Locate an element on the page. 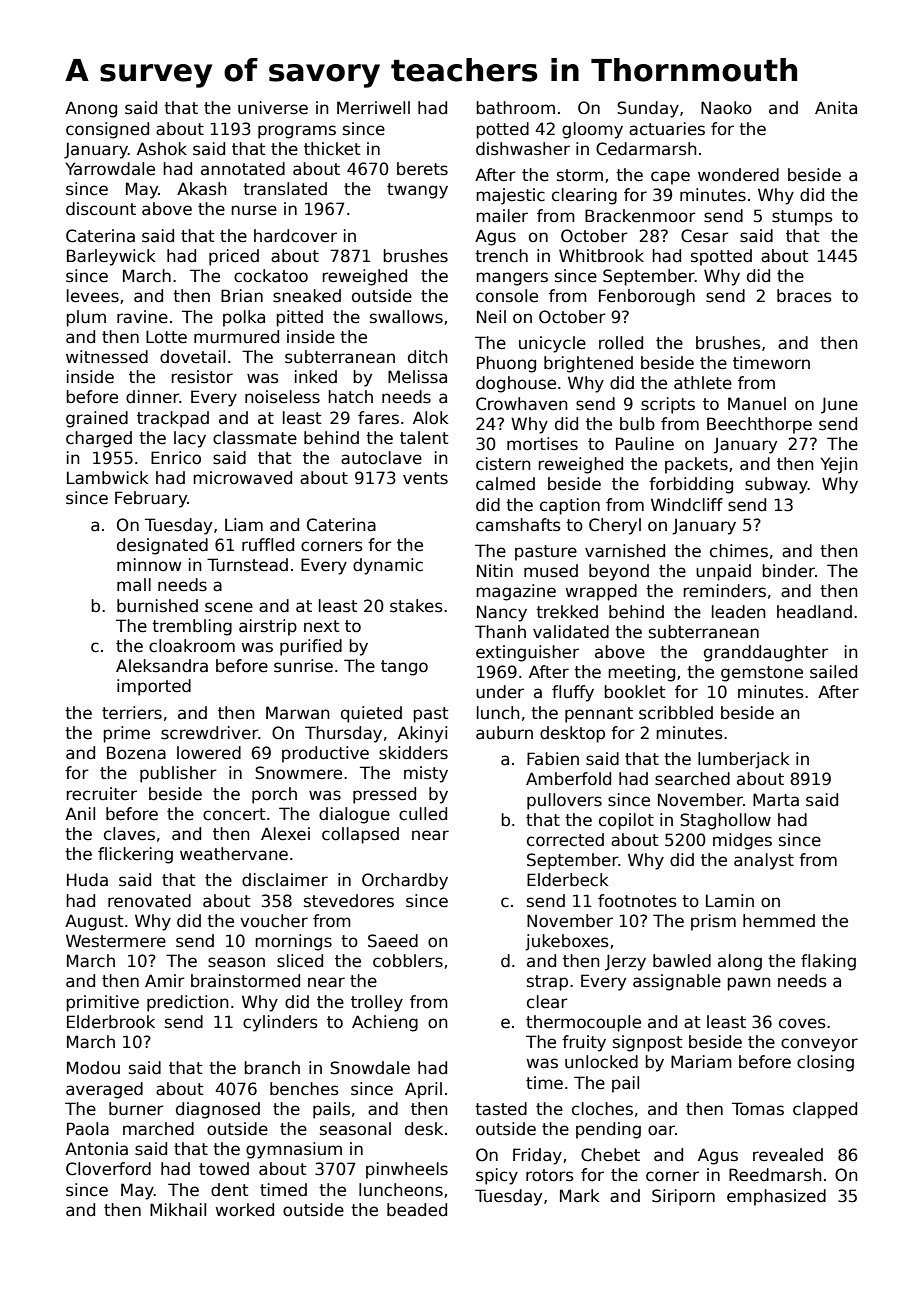 Image resolution: width=924 pixels, height=1308 pixels. beaded is located at coordinates (417, 1210).
